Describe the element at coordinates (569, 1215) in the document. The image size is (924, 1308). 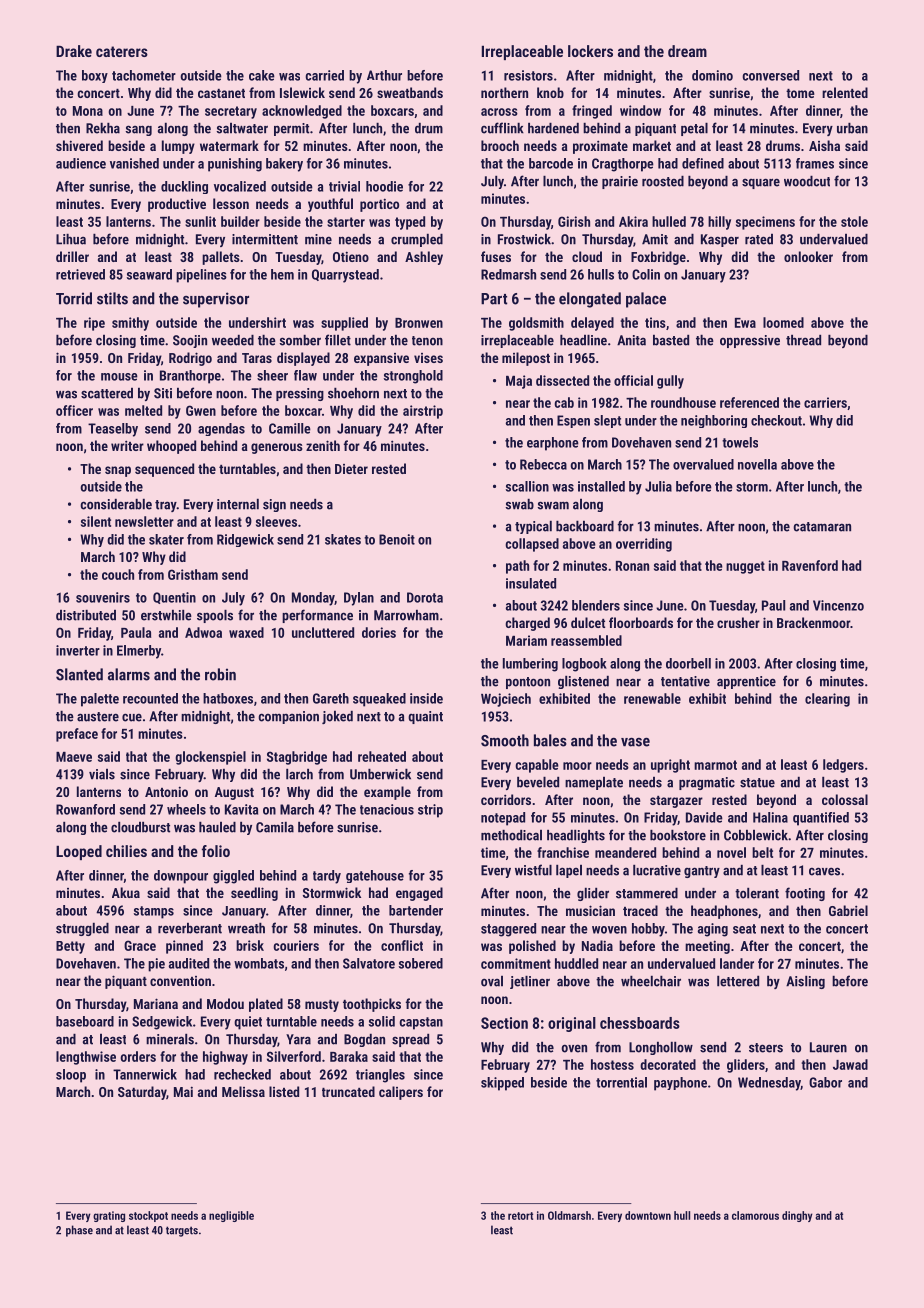
I see `Oldmarsh` at that location.
